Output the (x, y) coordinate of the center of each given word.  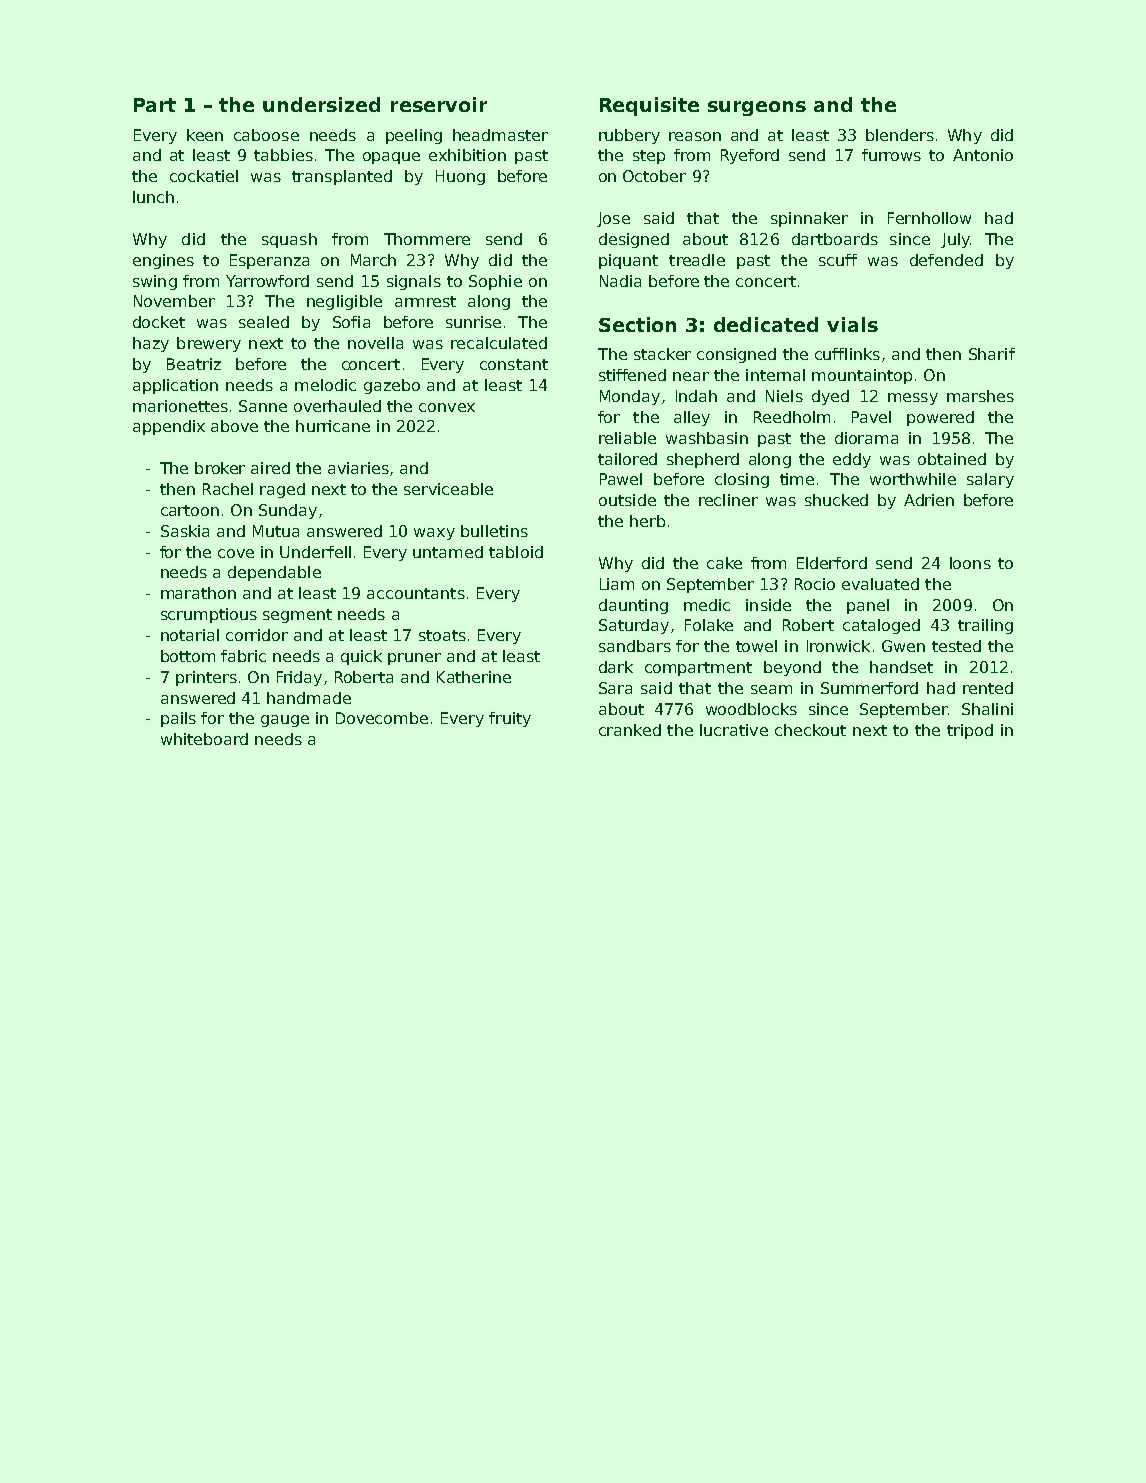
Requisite (649, 106)
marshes (980, 396)
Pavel (871, 417)
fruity (510, 719)
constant (514, 364)
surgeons (757, 108)
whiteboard (204, 739)
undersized (321, 104)
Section (637, 324)
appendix (169, 427)
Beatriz (194, 364)
